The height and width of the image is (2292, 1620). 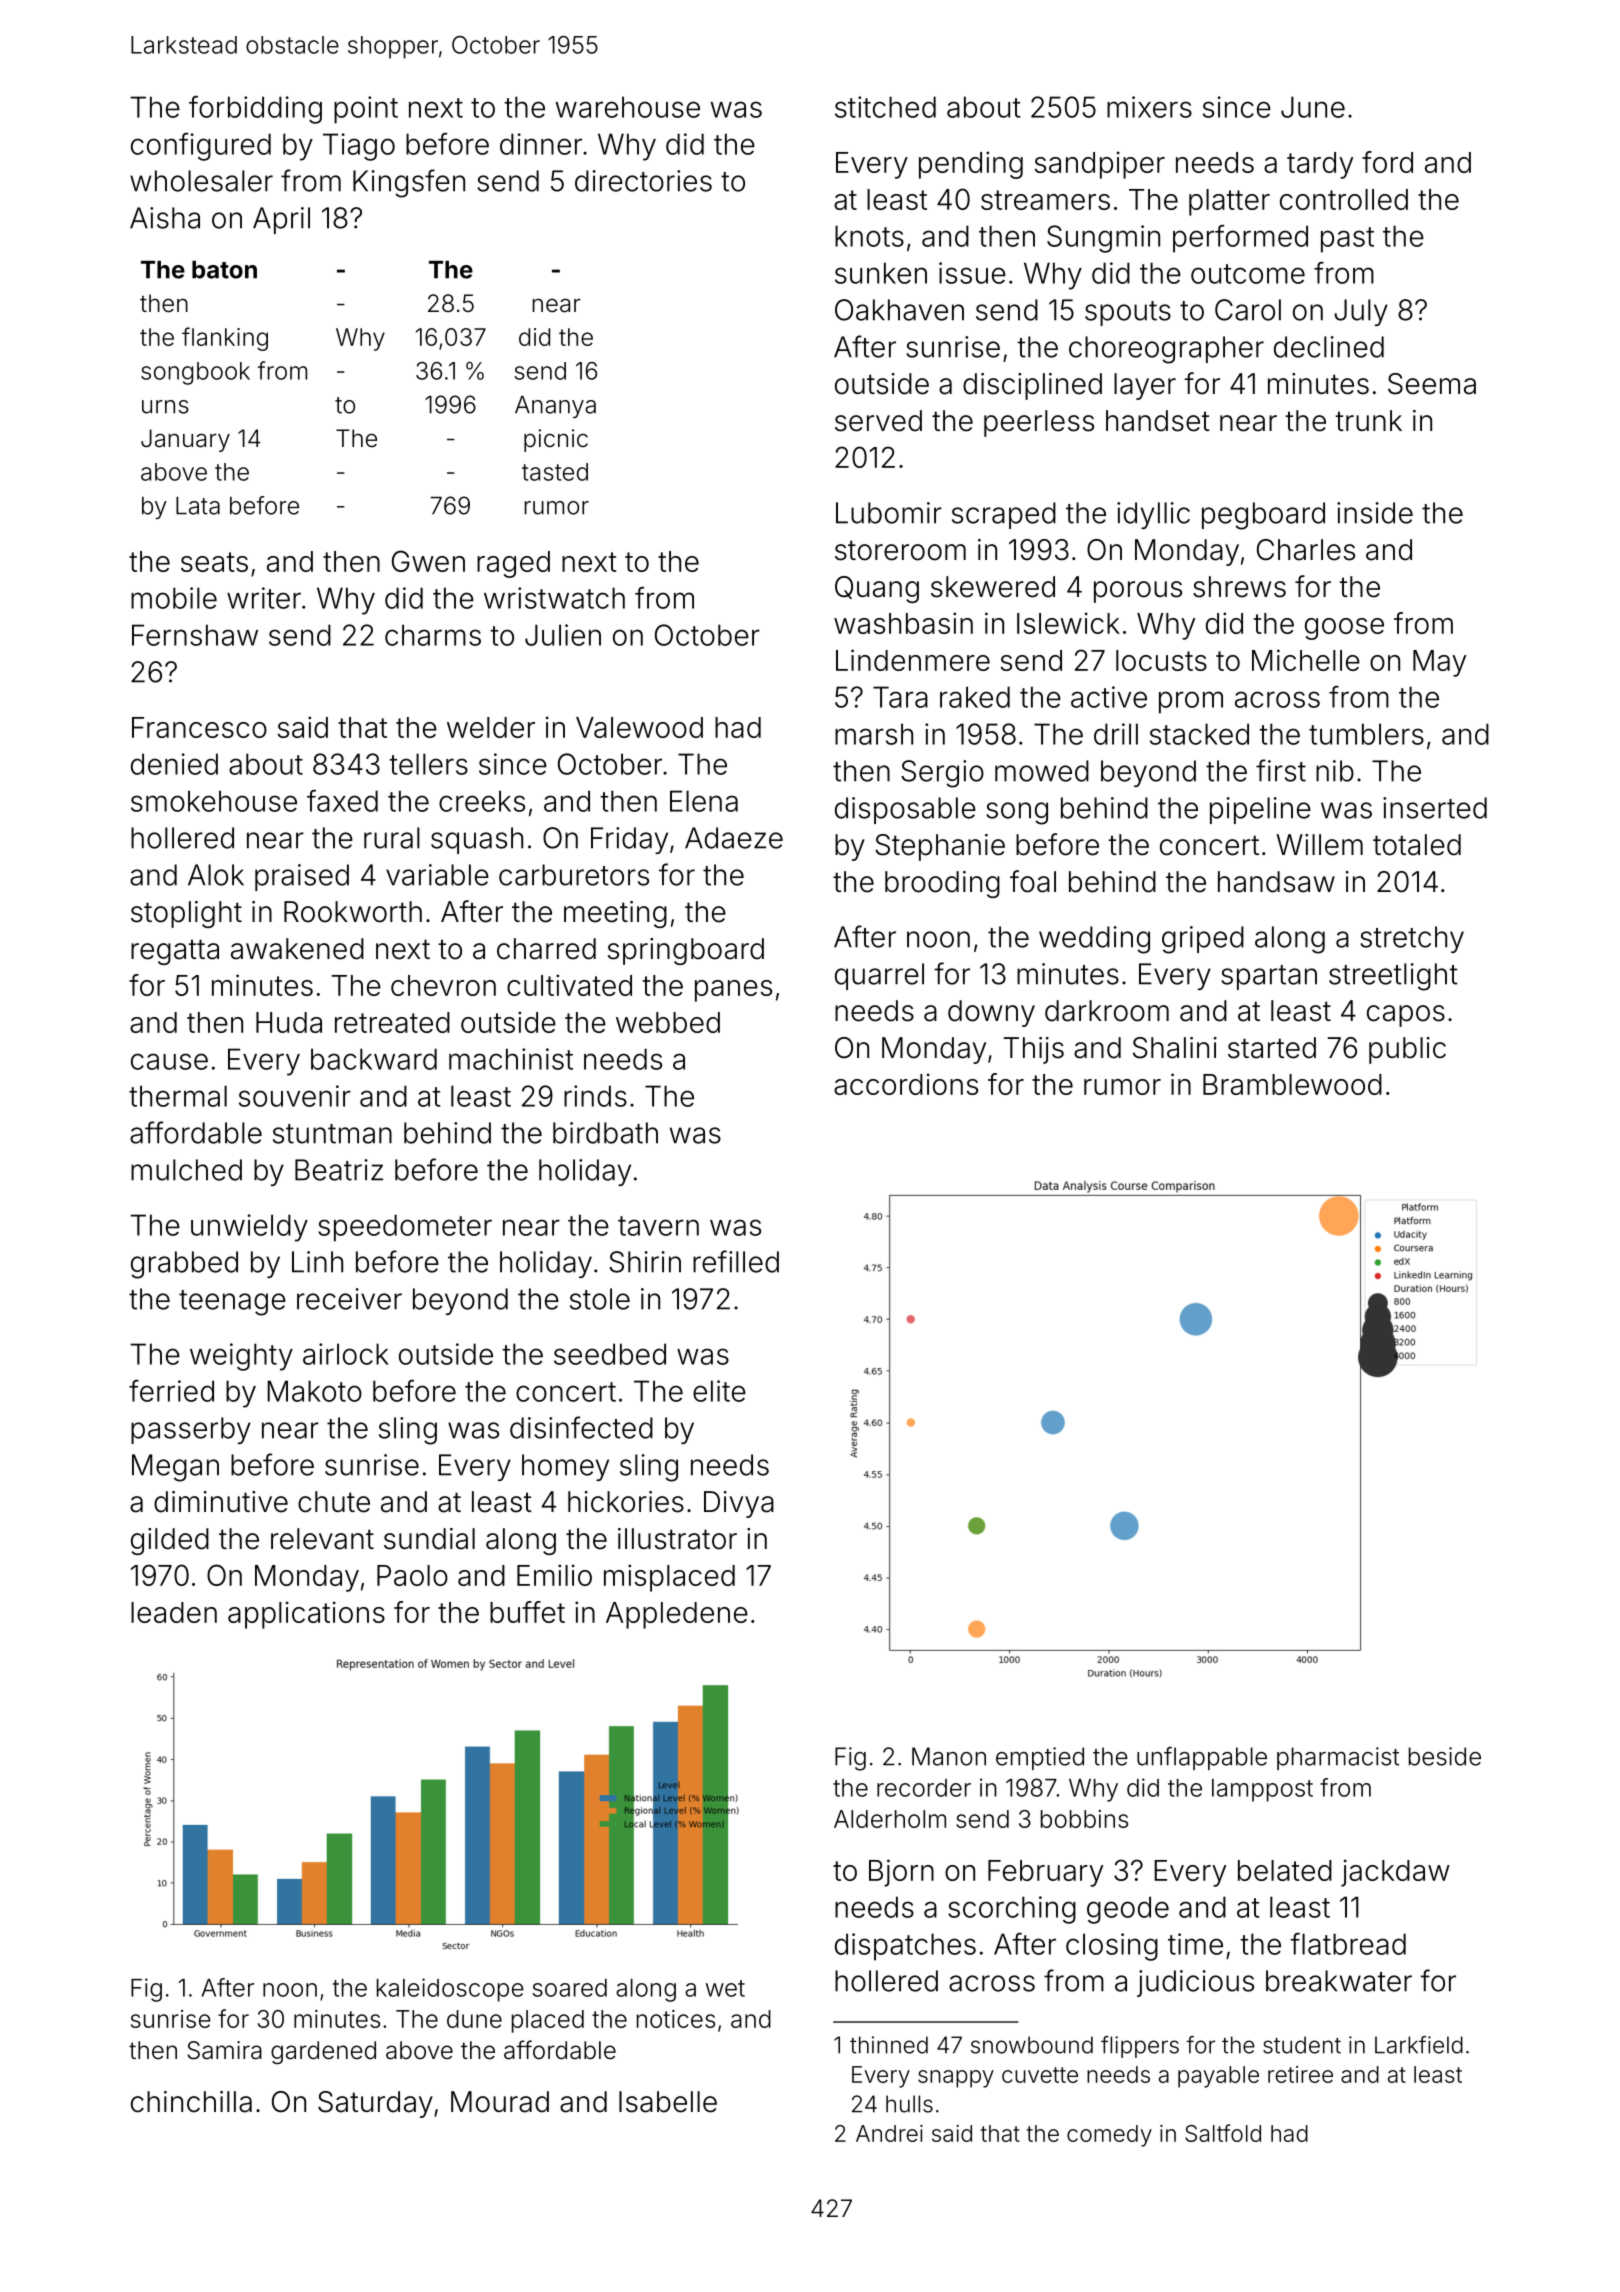 I want to click on baton, so click(x=224, y=270).
